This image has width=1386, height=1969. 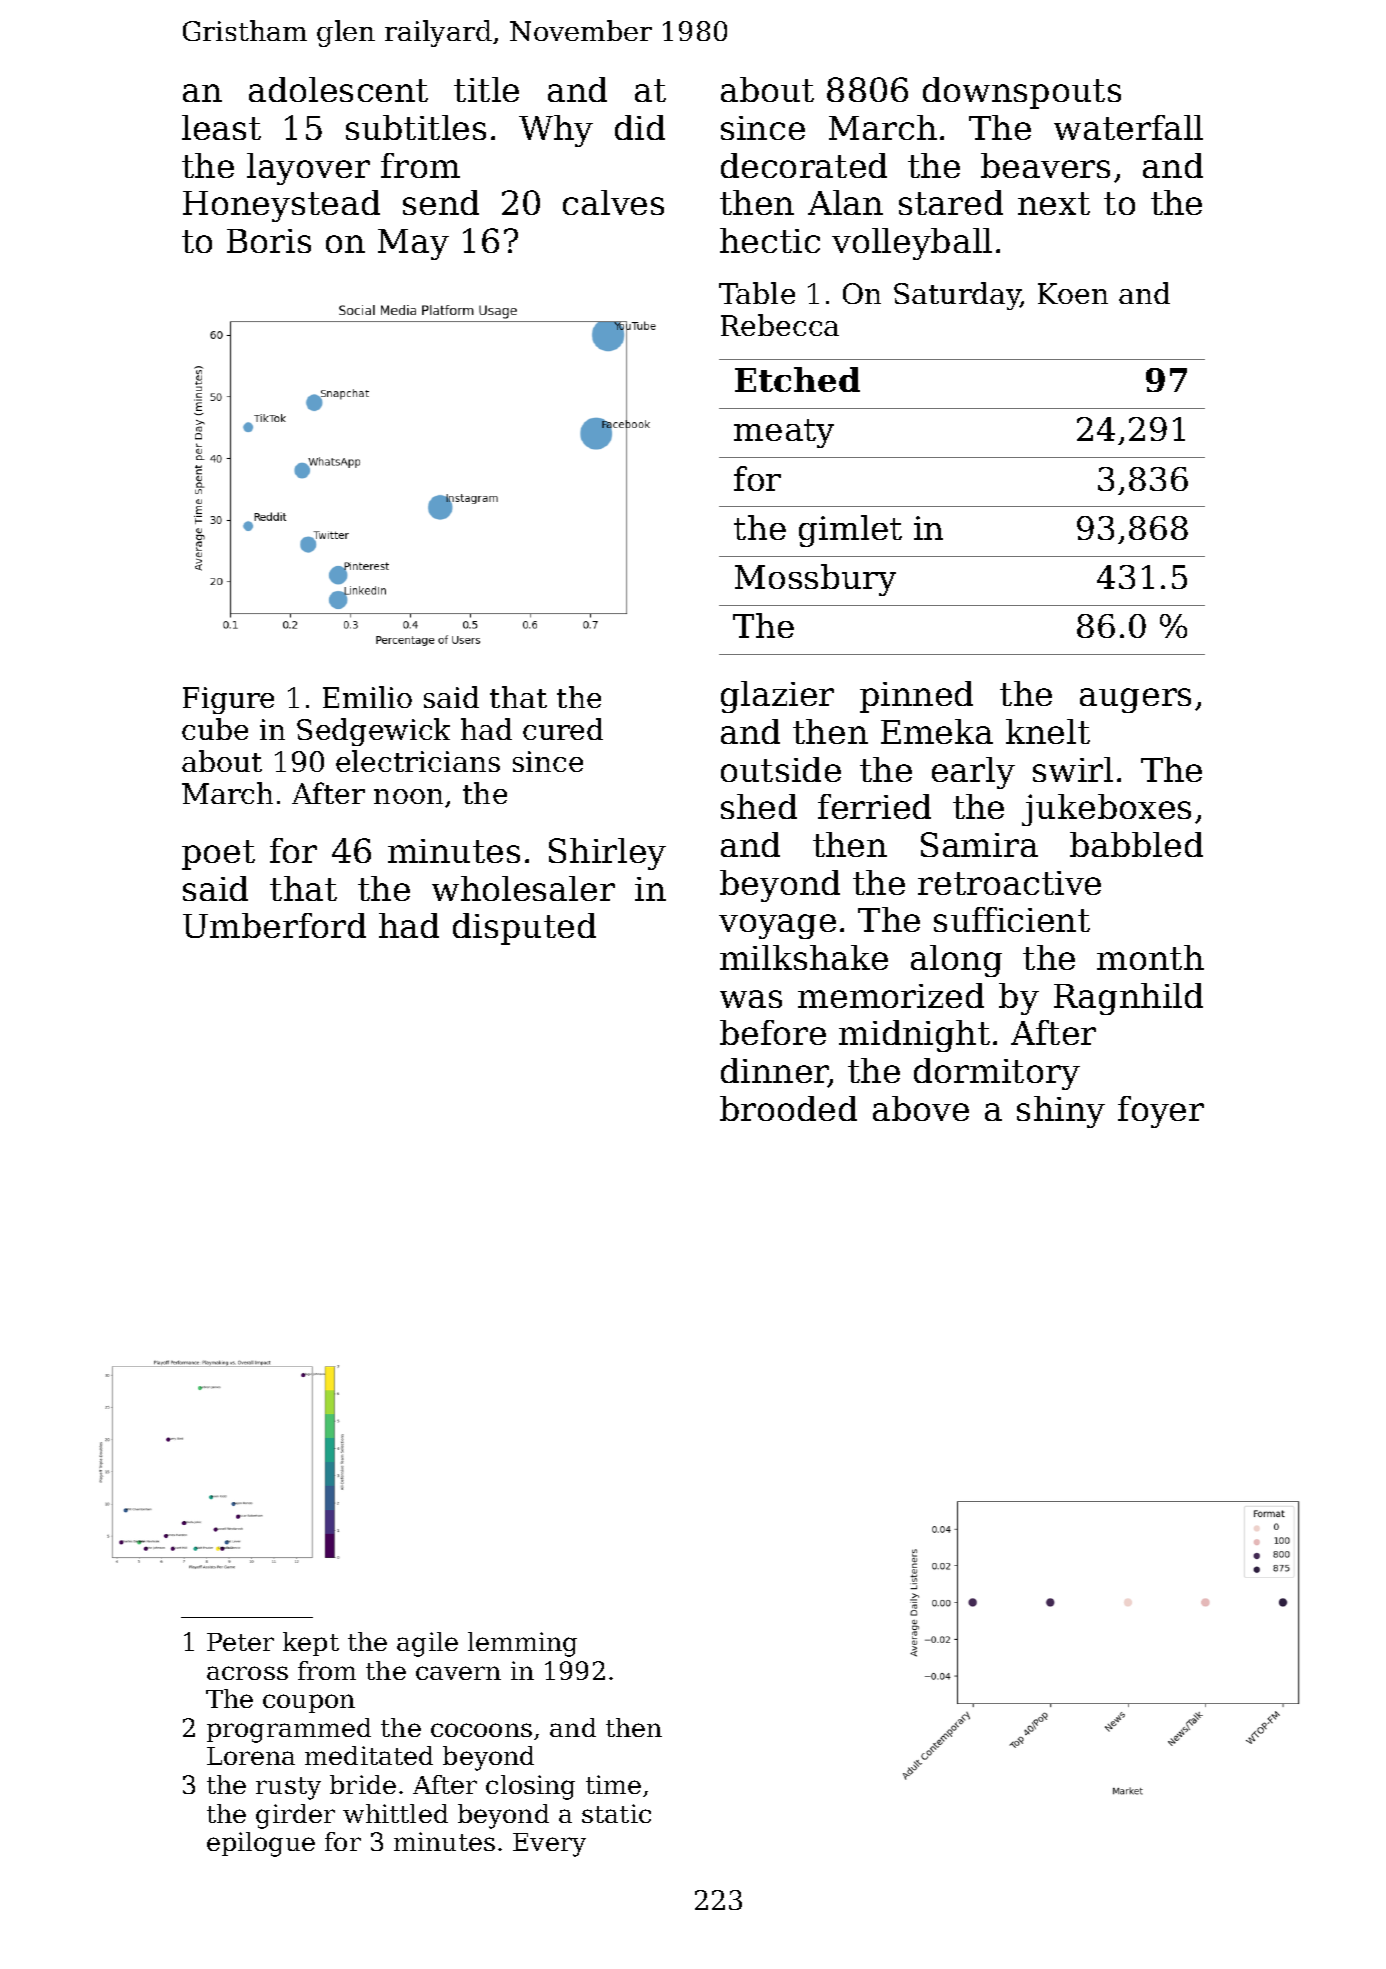 I want to click on cured, so click(x=563, y=729).
